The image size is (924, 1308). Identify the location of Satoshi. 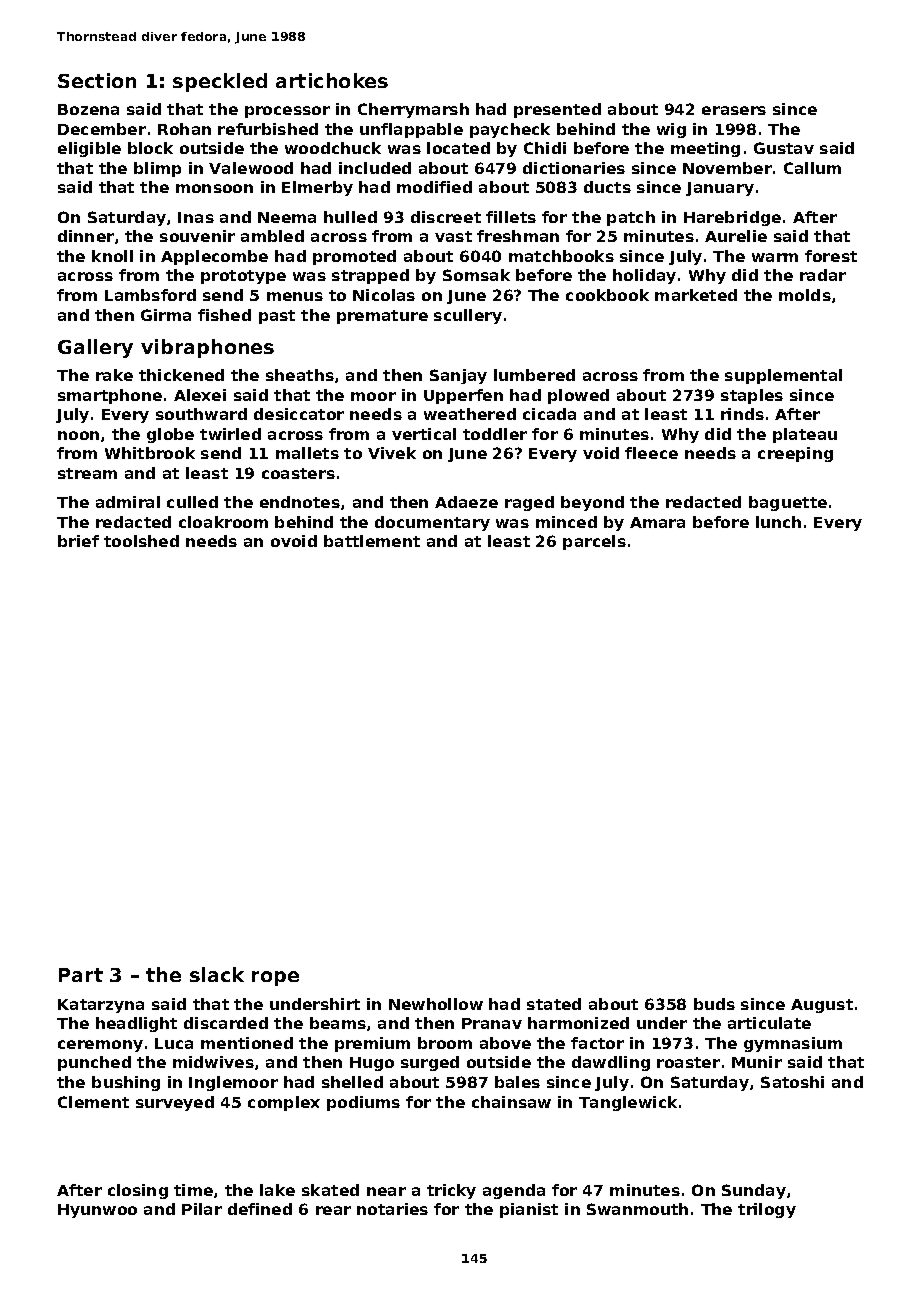
(792, 1082).
